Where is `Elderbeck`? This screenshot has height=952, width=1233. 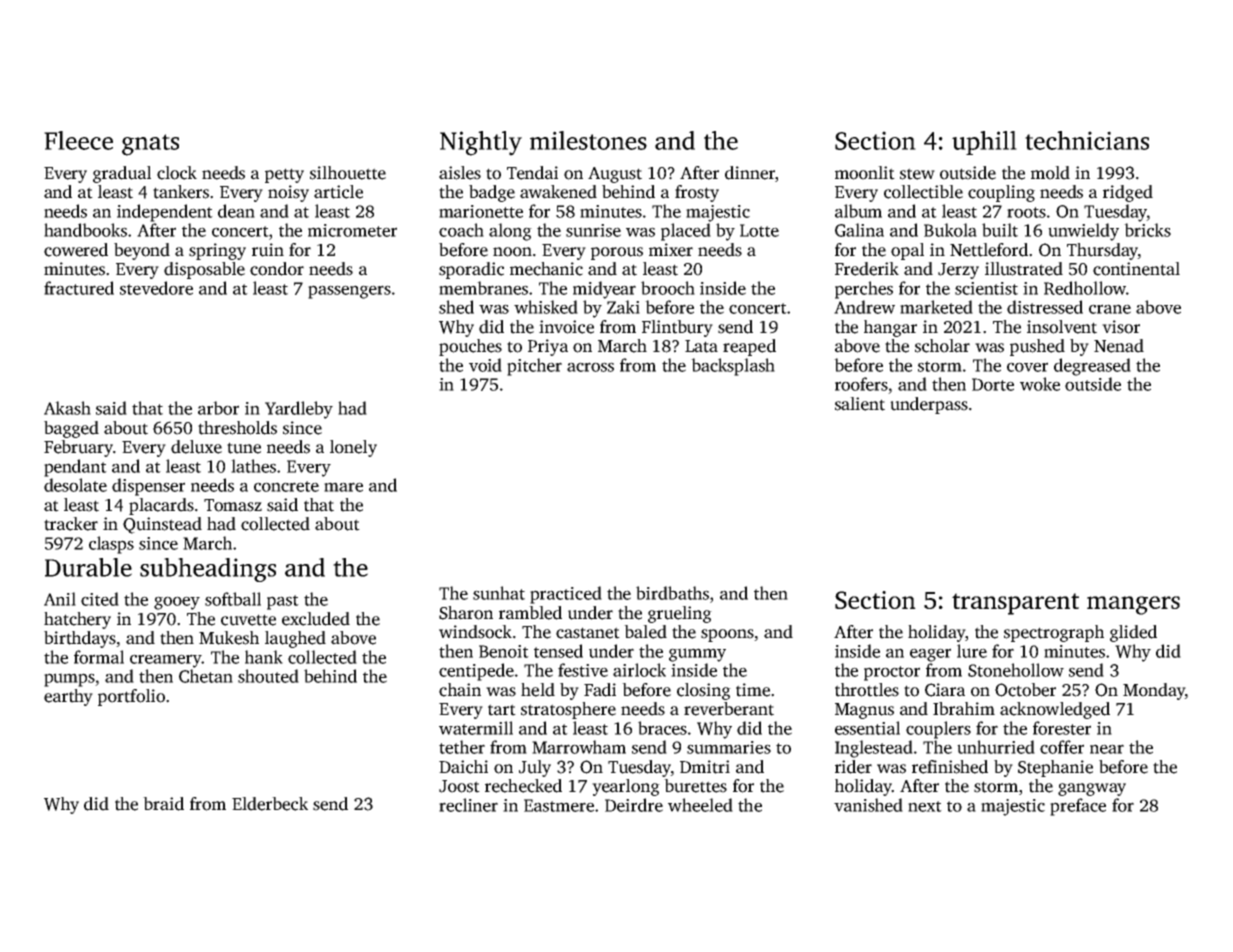 Elderbeck is located at coordinates (270, 804).
